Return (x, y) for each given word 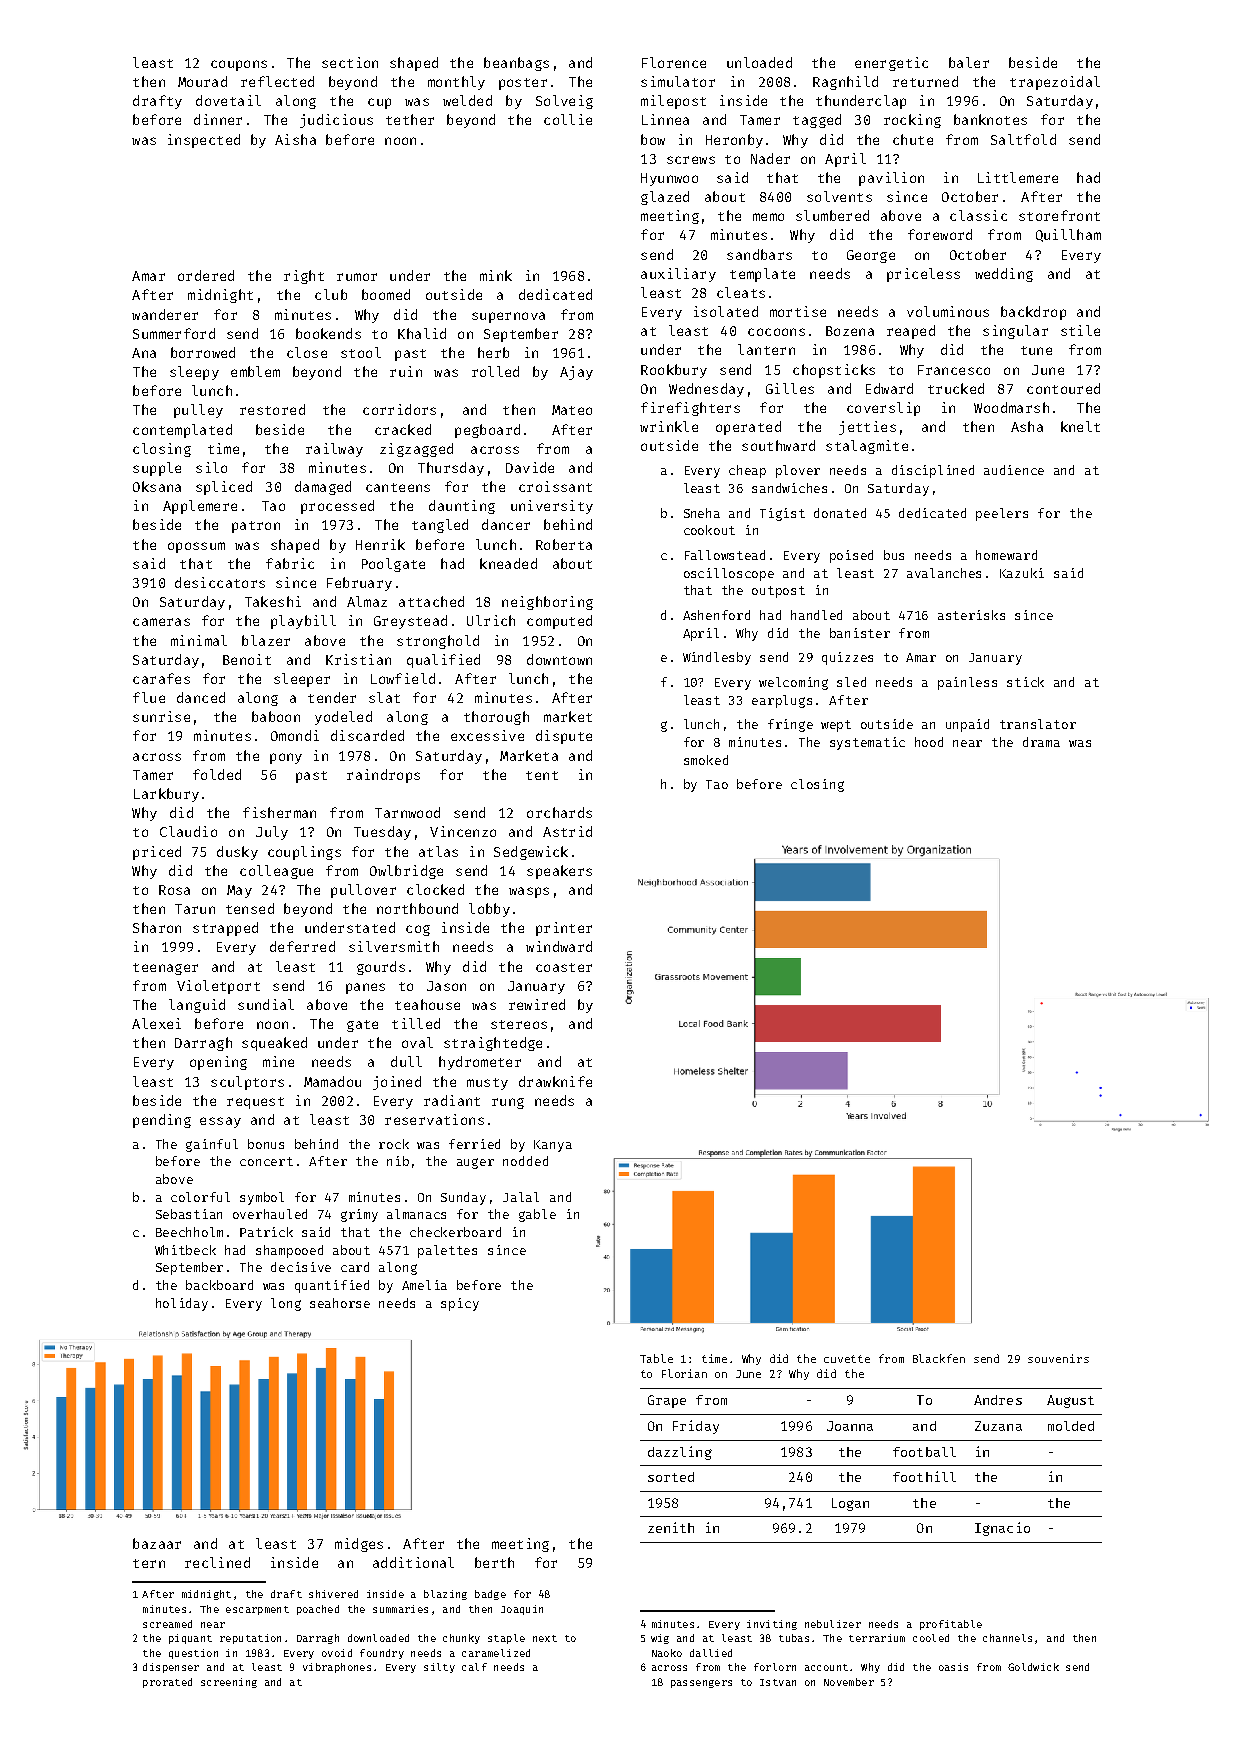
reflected (277, 81)
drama (1041, 742)
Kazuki (1022, 573)
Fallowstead (725, 555)
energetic (891, 64)
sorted (671, 1477)
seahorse (340, 1303)
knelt (1080, 426)
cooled (931, 1638)
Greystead (410, 622)
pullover (363, 891)
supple (157, 469)
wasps (529, 892)
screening (229, 1683)
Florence (674, 62)
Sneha (702, 513)
